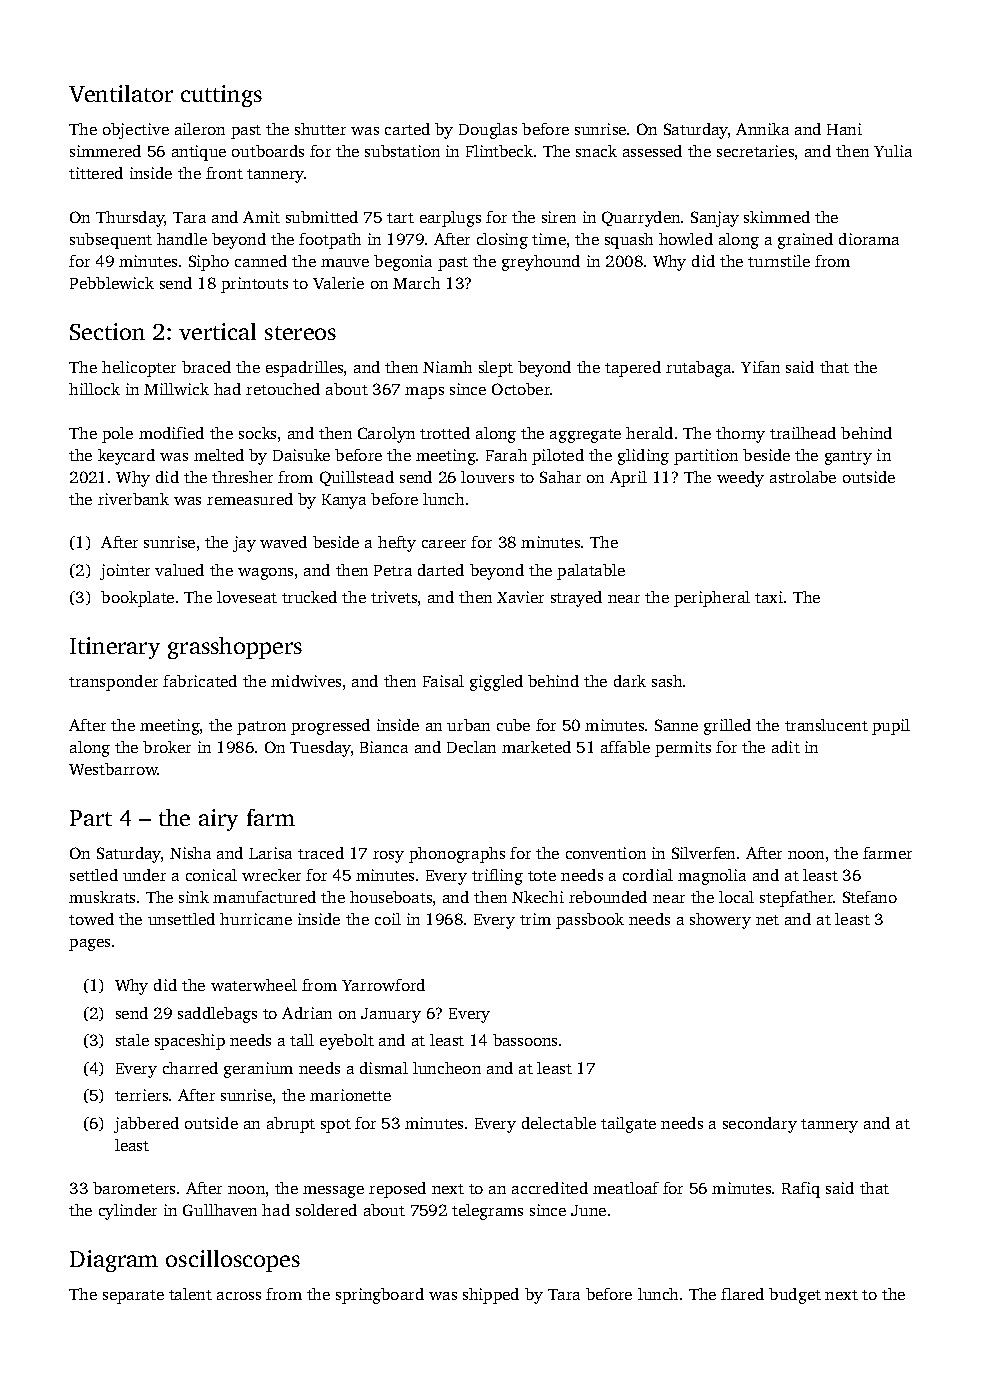  What do you see at coordinates (596, 151) in the screenshot?
I see `snack` at bounding box center [596, 151].
